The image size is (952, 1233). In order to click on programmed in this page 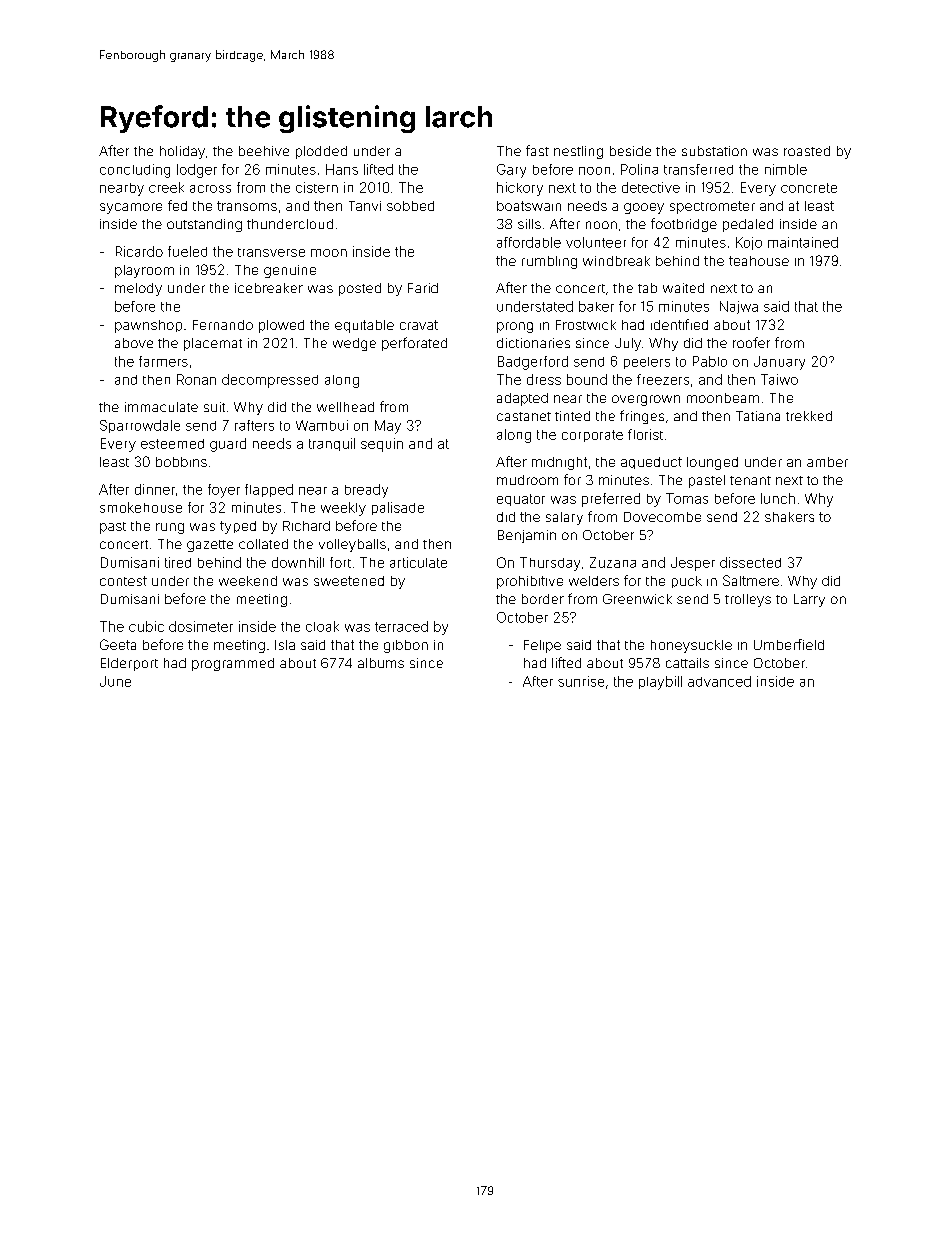, I will do `click(233, 664)`.
